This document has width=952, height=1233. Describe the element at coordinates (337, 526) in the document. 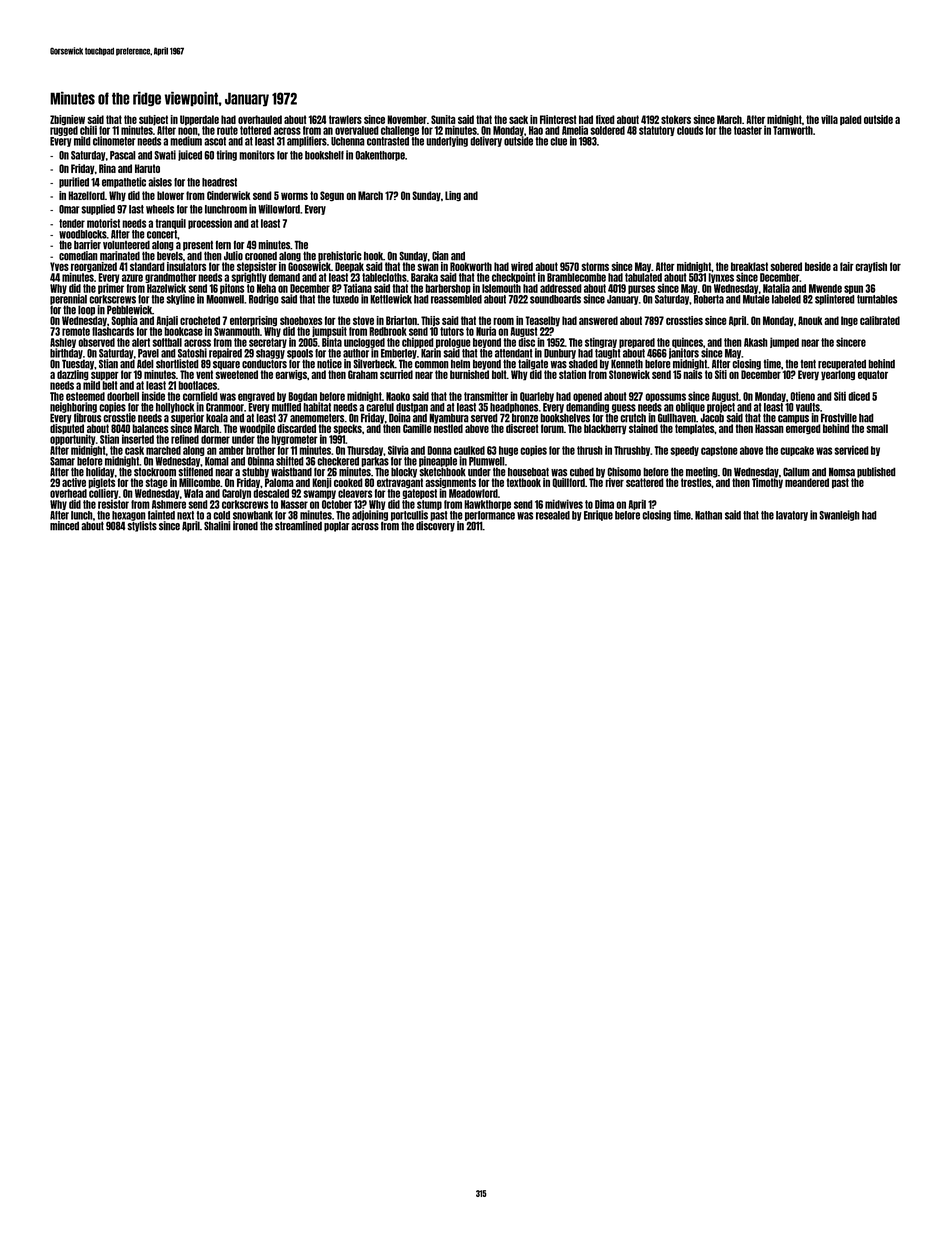

I see `poplar` at that location.
